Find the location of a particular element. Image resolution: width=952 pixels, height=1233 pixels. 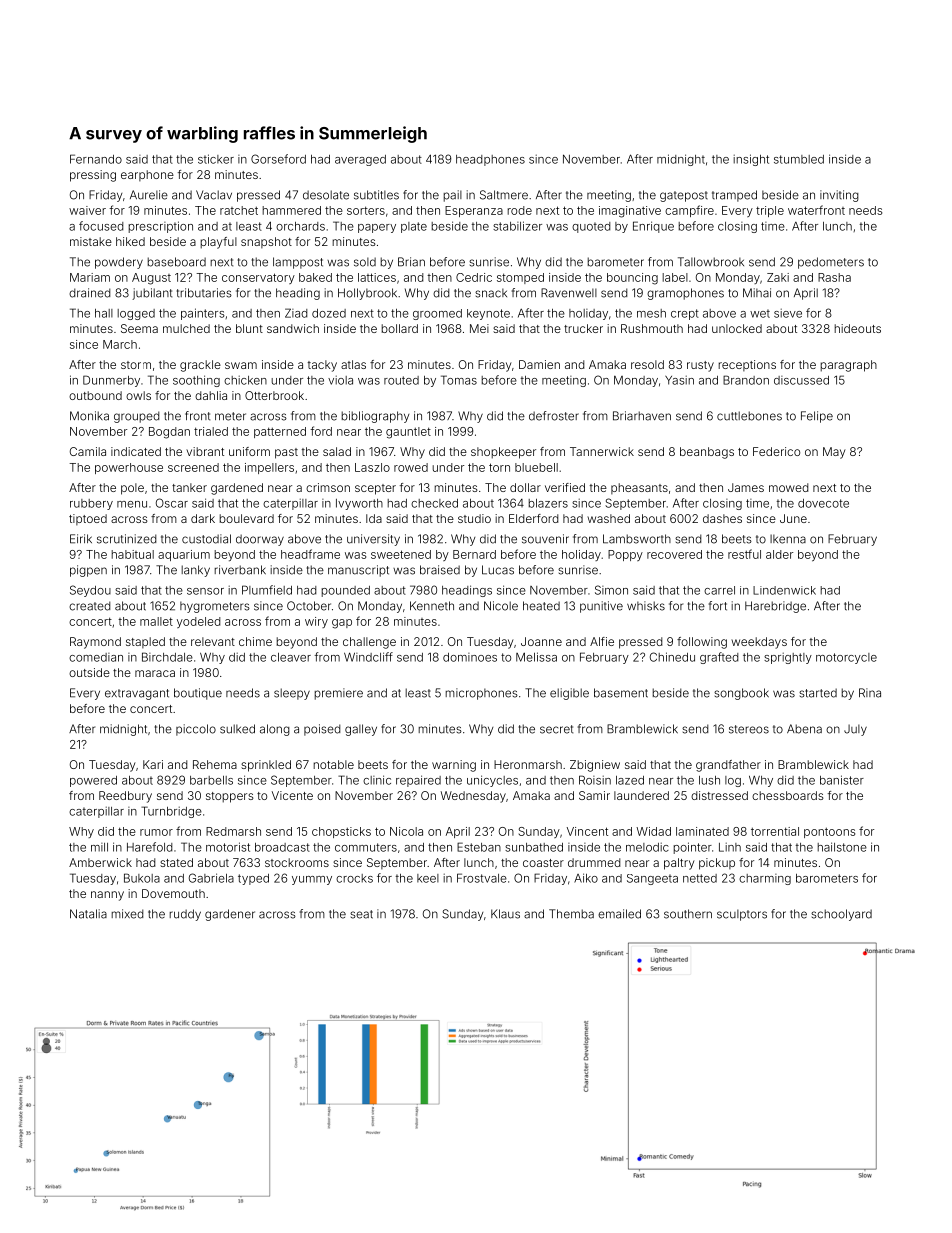

souvenir is located at coordinates (545, 539).
